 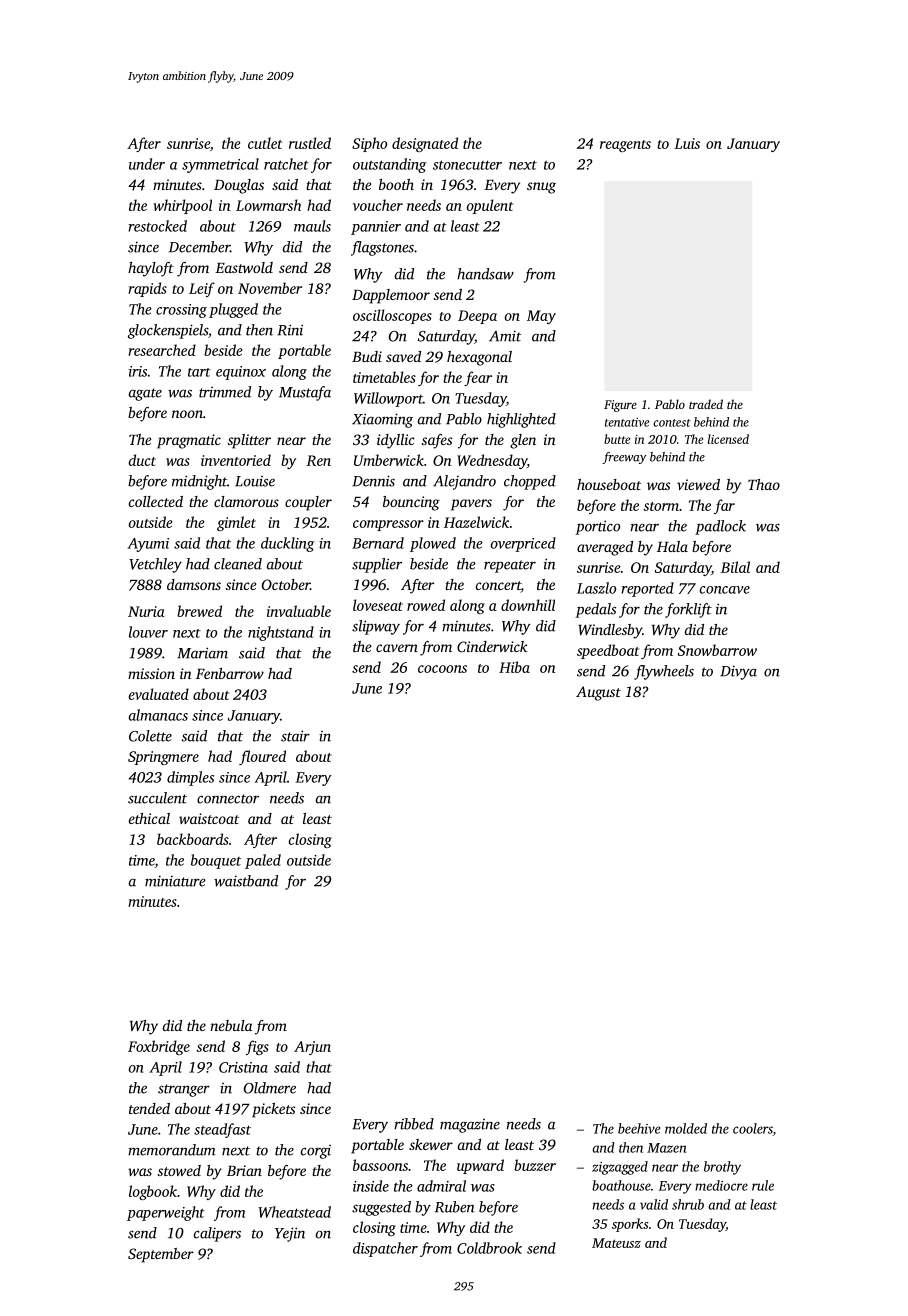 I want to click on padlock, so click(x=720, y=527).
